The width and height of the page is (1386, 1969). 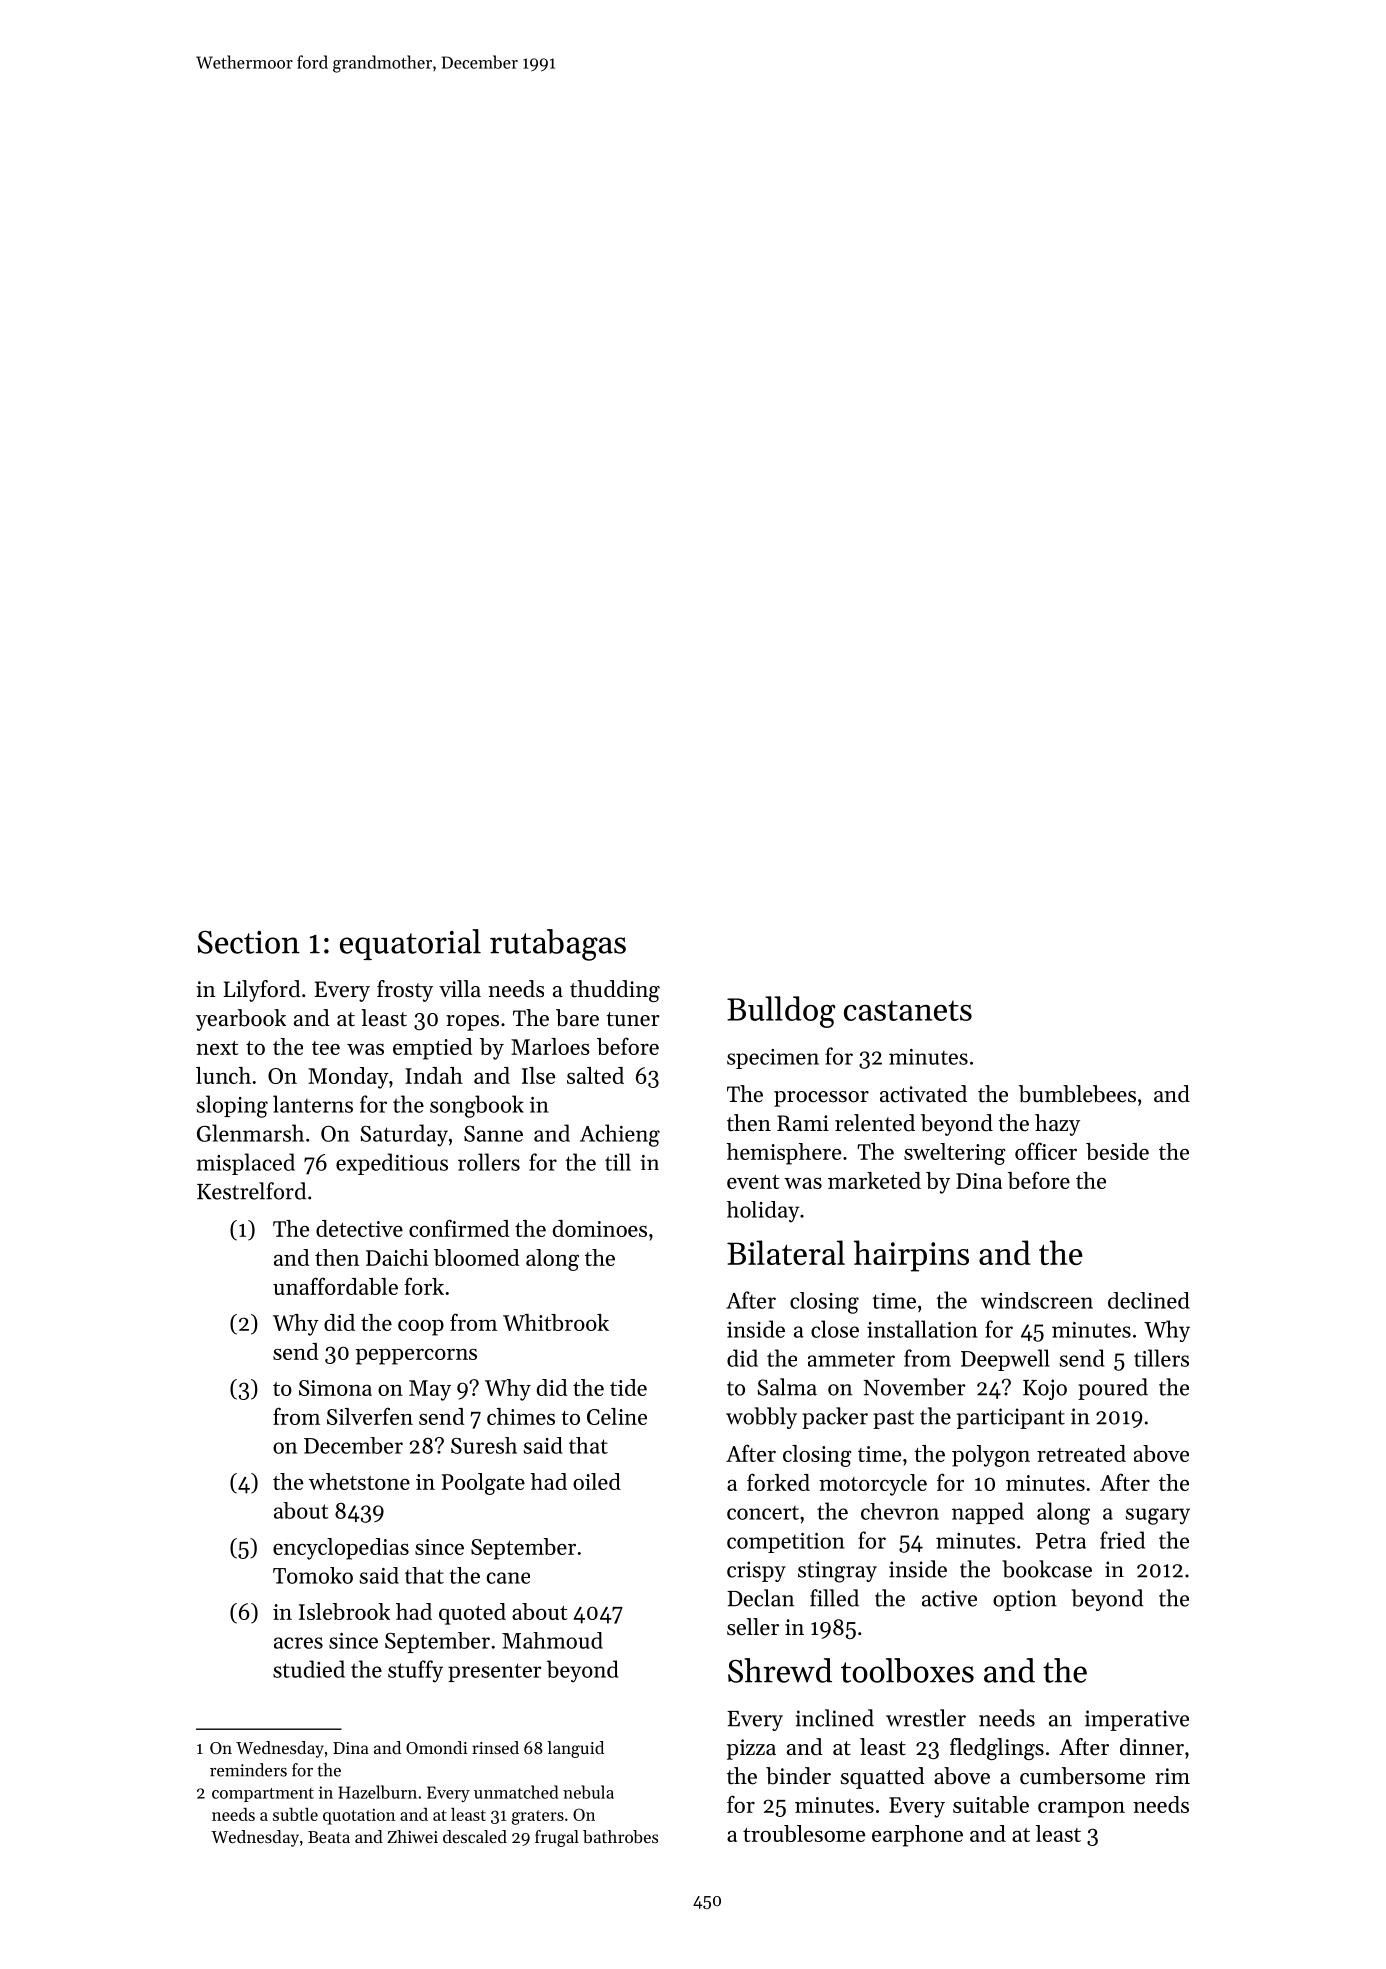 What do you see at coordinates (926, 1718) in the page?
I see `wrestler` at bounding box center [926, 1718].
